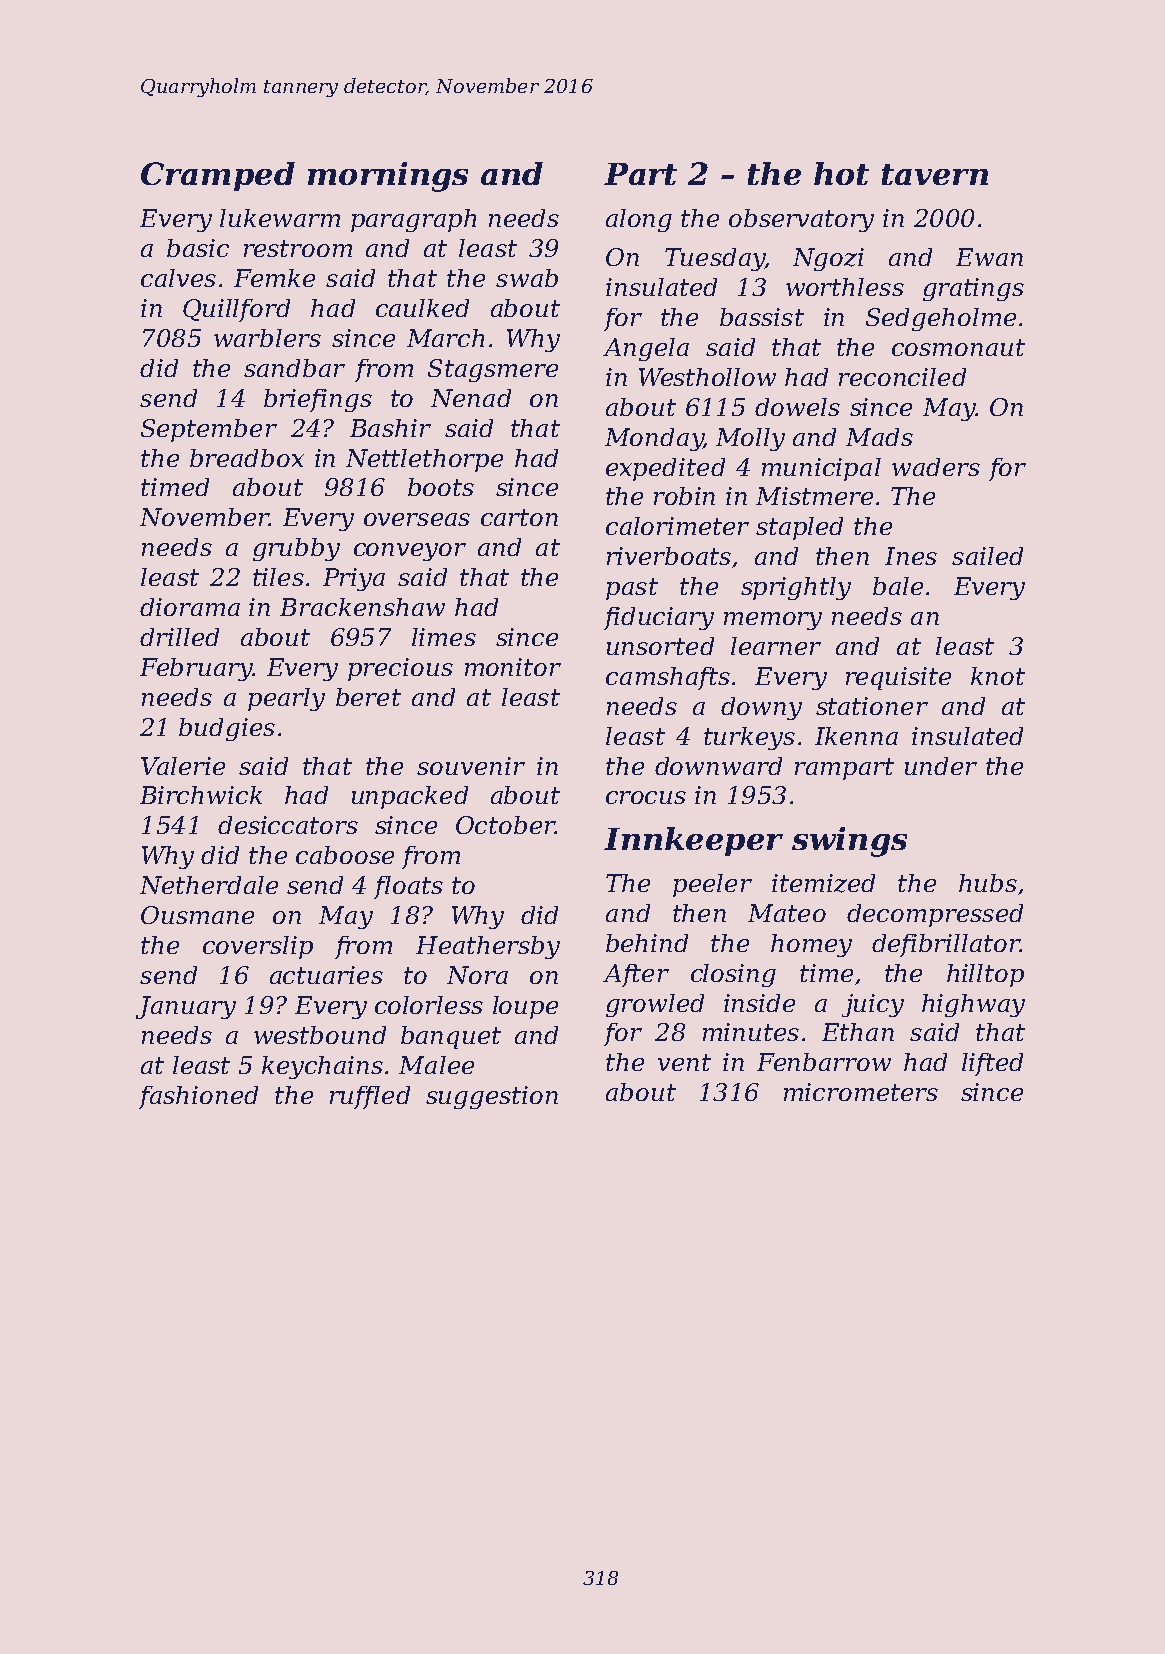  What do you see at coordinates (707, 377) in the image?
I see `Westhollow` at bounding box center [707, 377].
